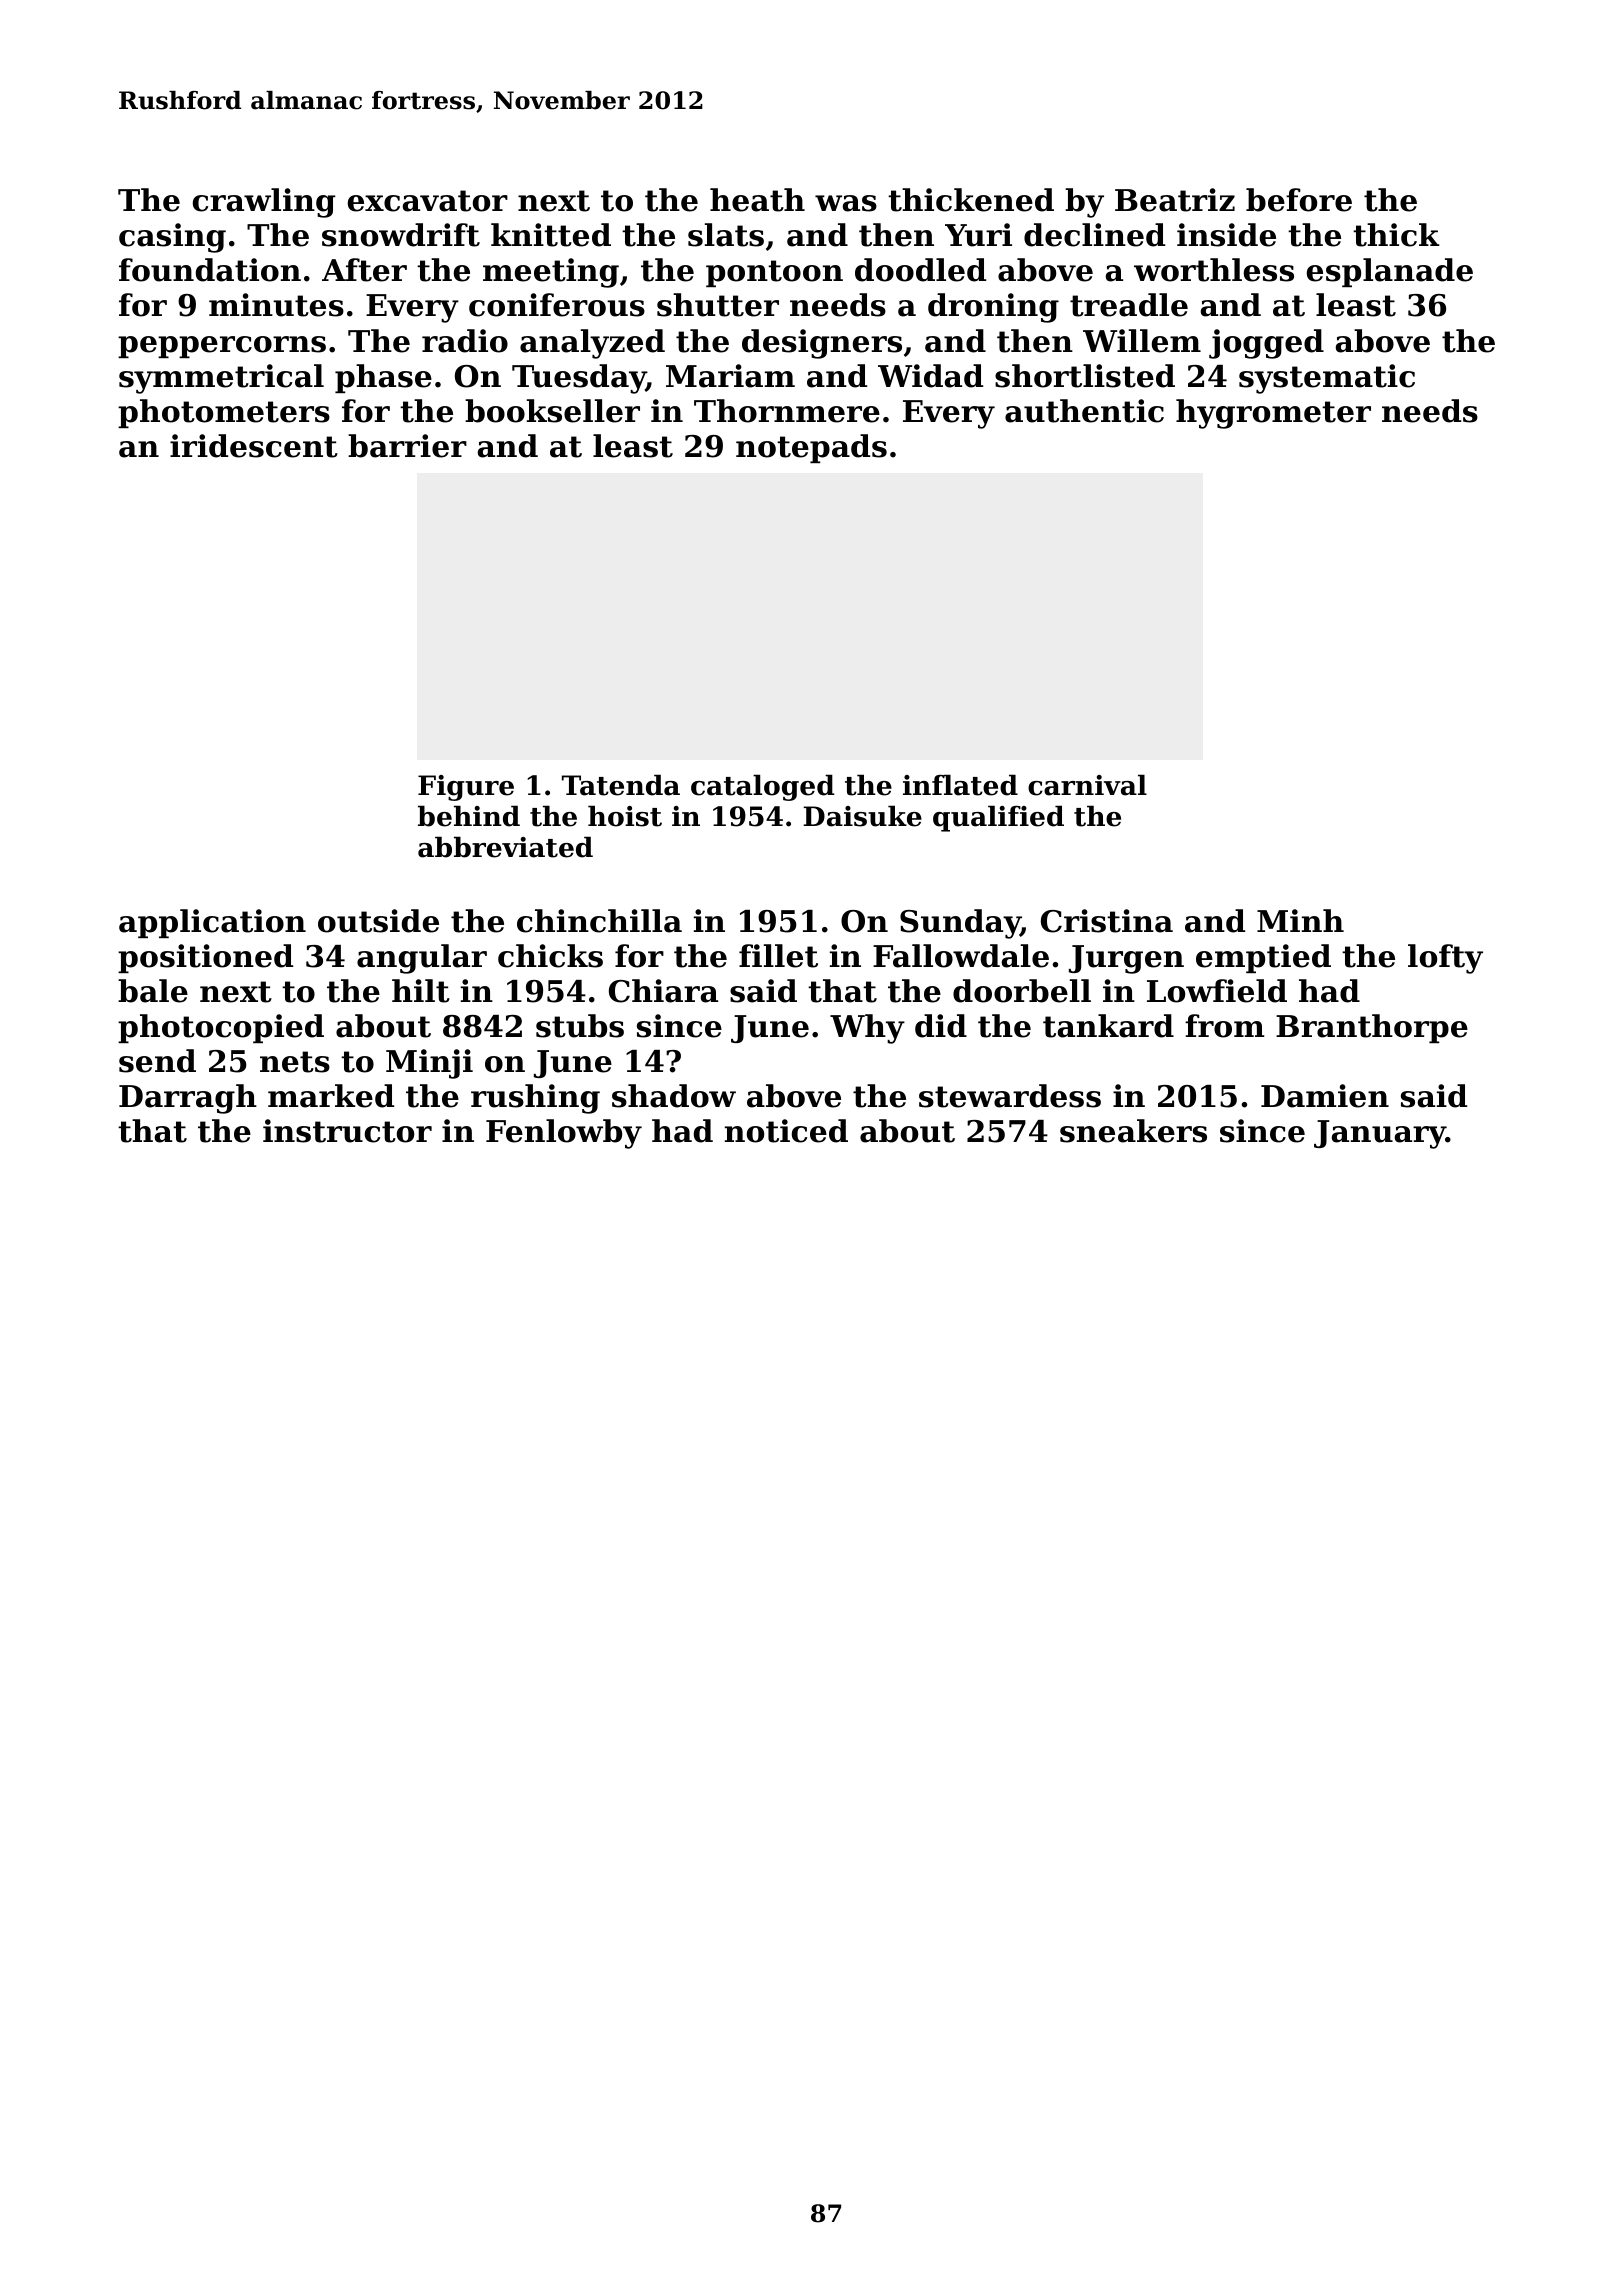 The height and width of the image is (2292, 1620). Describe the element at coordinates (822, 344) in the image. I see `designers` at that location.
